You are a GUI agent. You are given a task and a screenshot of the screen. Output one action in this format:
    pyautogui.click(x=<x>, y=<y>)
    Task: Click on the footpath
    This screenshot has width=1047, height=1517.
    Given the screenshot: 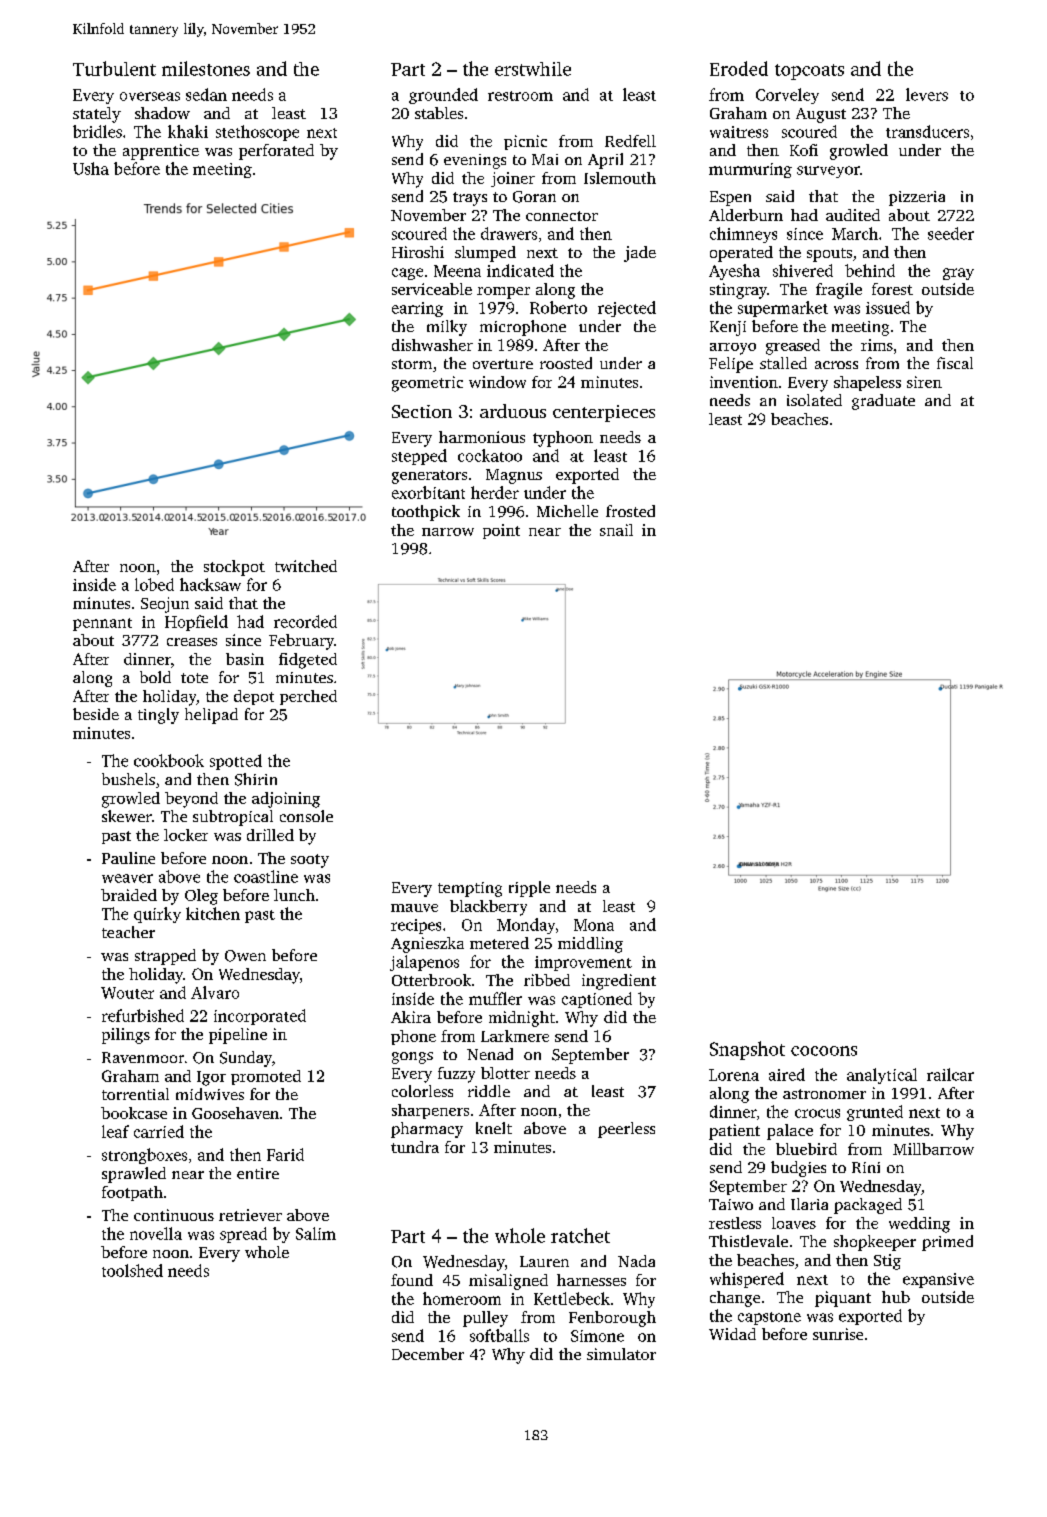 What is the action you would take?
    pyautogui.click(x=132, y=1193)
